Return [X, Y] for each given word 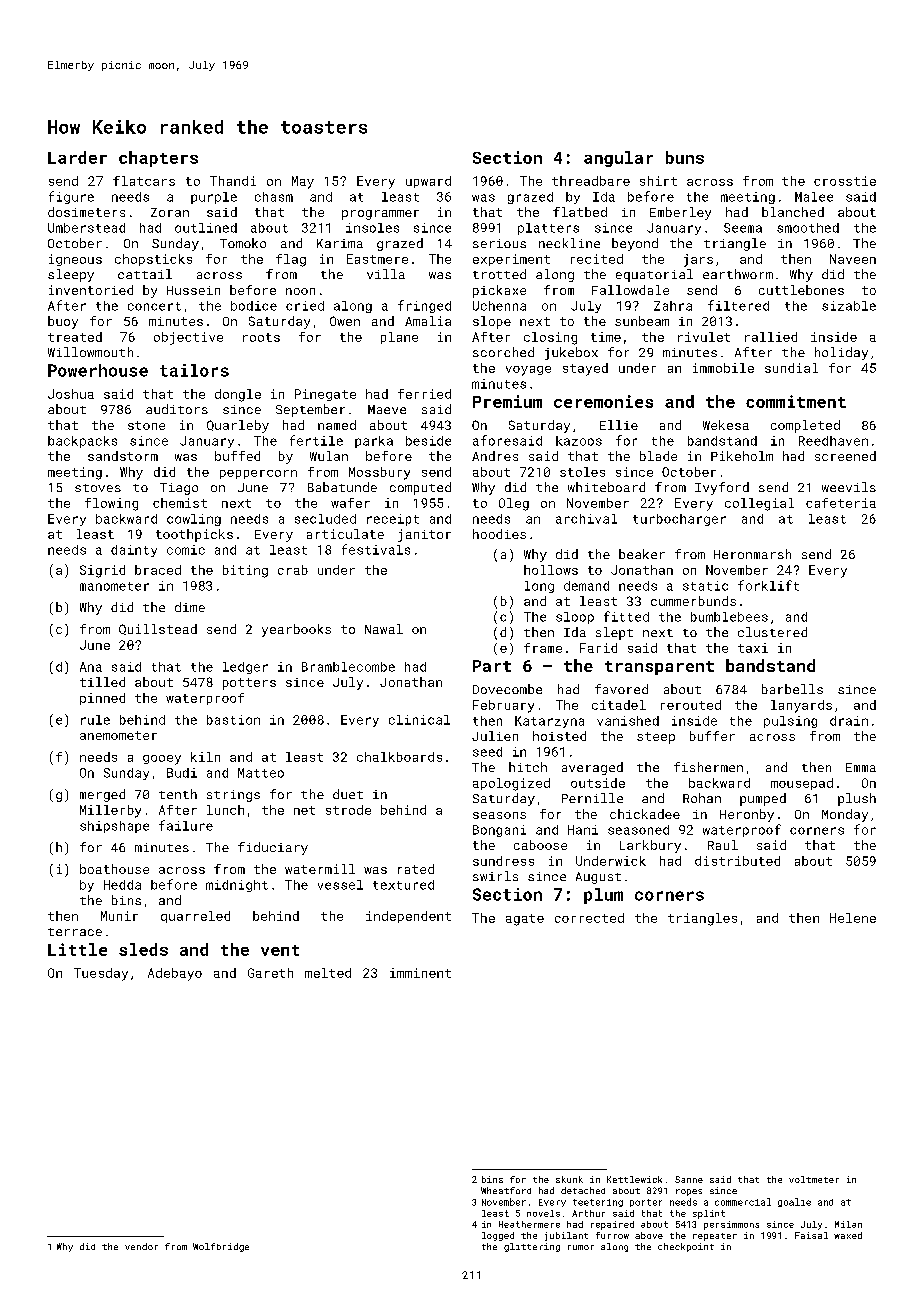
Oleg [514, 504]
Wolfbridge [221, 1247]
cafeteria [841, 503]
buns [685, 157]
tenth [178, 794]
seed [487, 752]
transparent [659, 668]
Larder [77, 157]
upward [428, 182]
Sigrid [102, 571]
